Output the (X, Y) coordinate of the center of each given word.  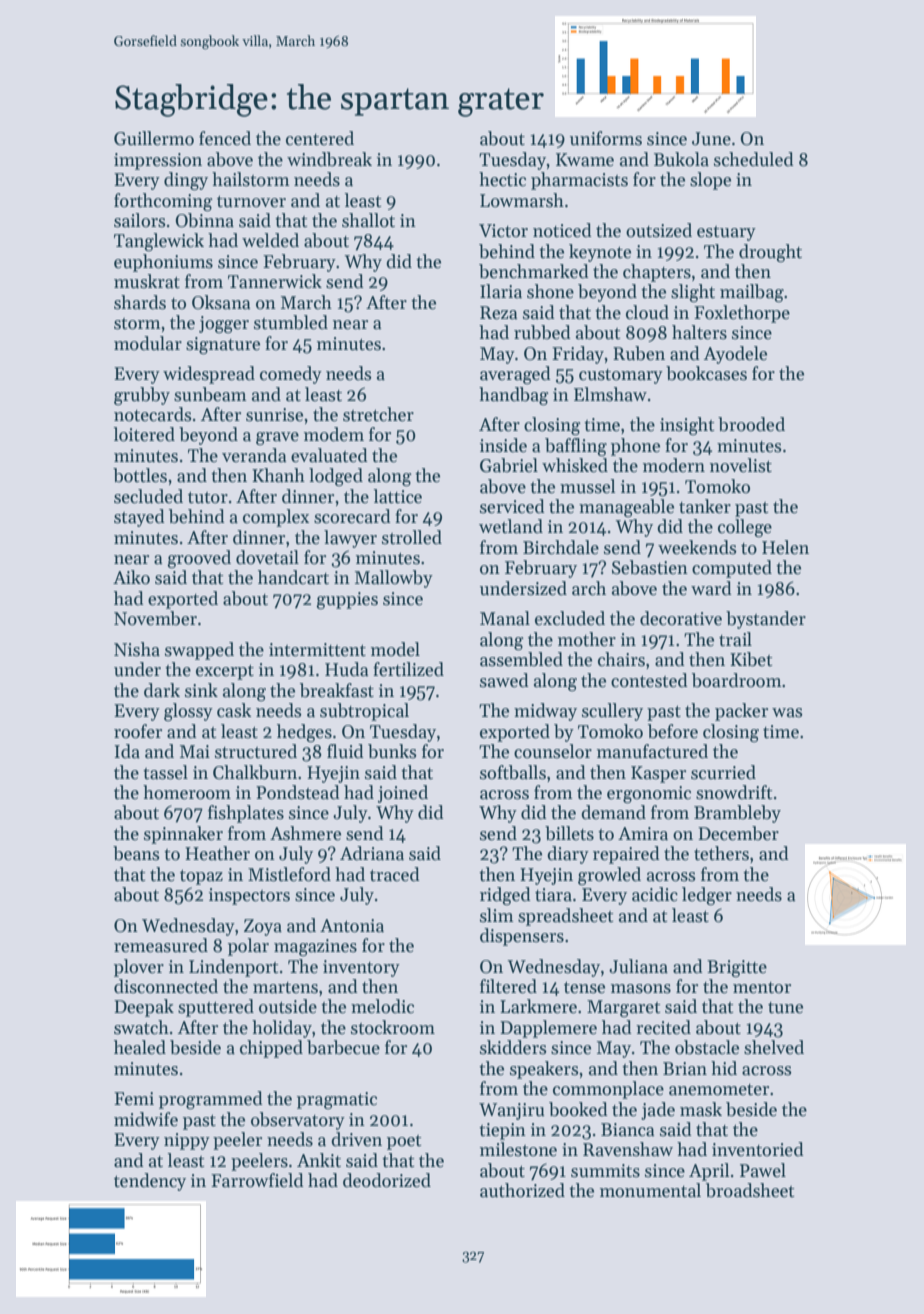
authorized (522, 1190)
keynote (600, 253)
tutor (208, 498)
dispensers (522, 937)
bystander (766, 620)
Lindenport (233, 968)
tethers (721, 853)
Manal (505, 618)
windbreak (329, 159)
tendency (150, 1182)
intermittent (317, 650)
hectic (502, 179)
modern (674, 465)
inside (503, 445)
